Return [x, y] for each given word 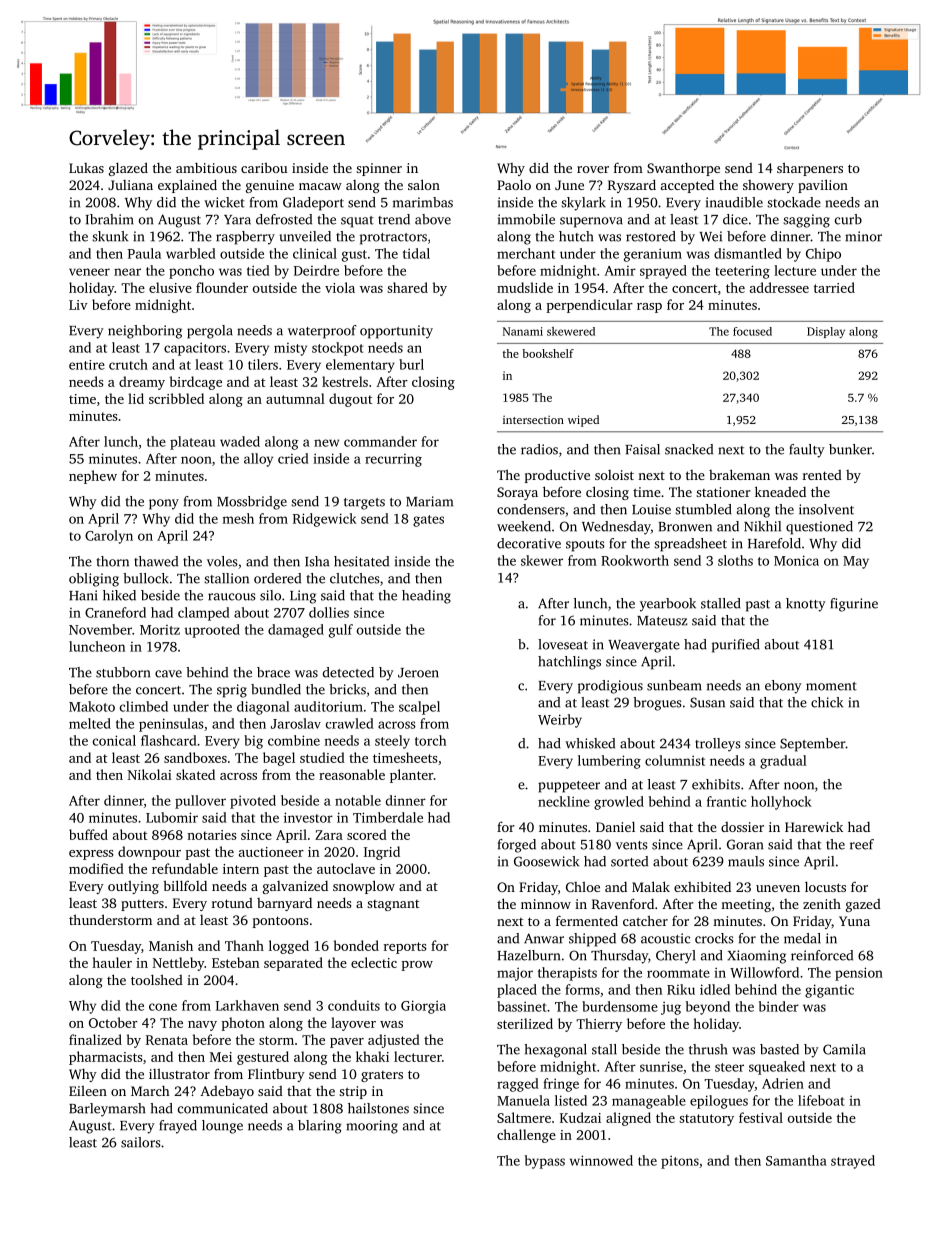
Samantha [796, 1160]
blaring [320, 1127]
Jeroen [418, 673]
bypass [545, 1162]
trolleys [718, 745]
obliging [94, 580]
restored [651, 236]
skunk [110, 236]
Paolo [514, 184]
